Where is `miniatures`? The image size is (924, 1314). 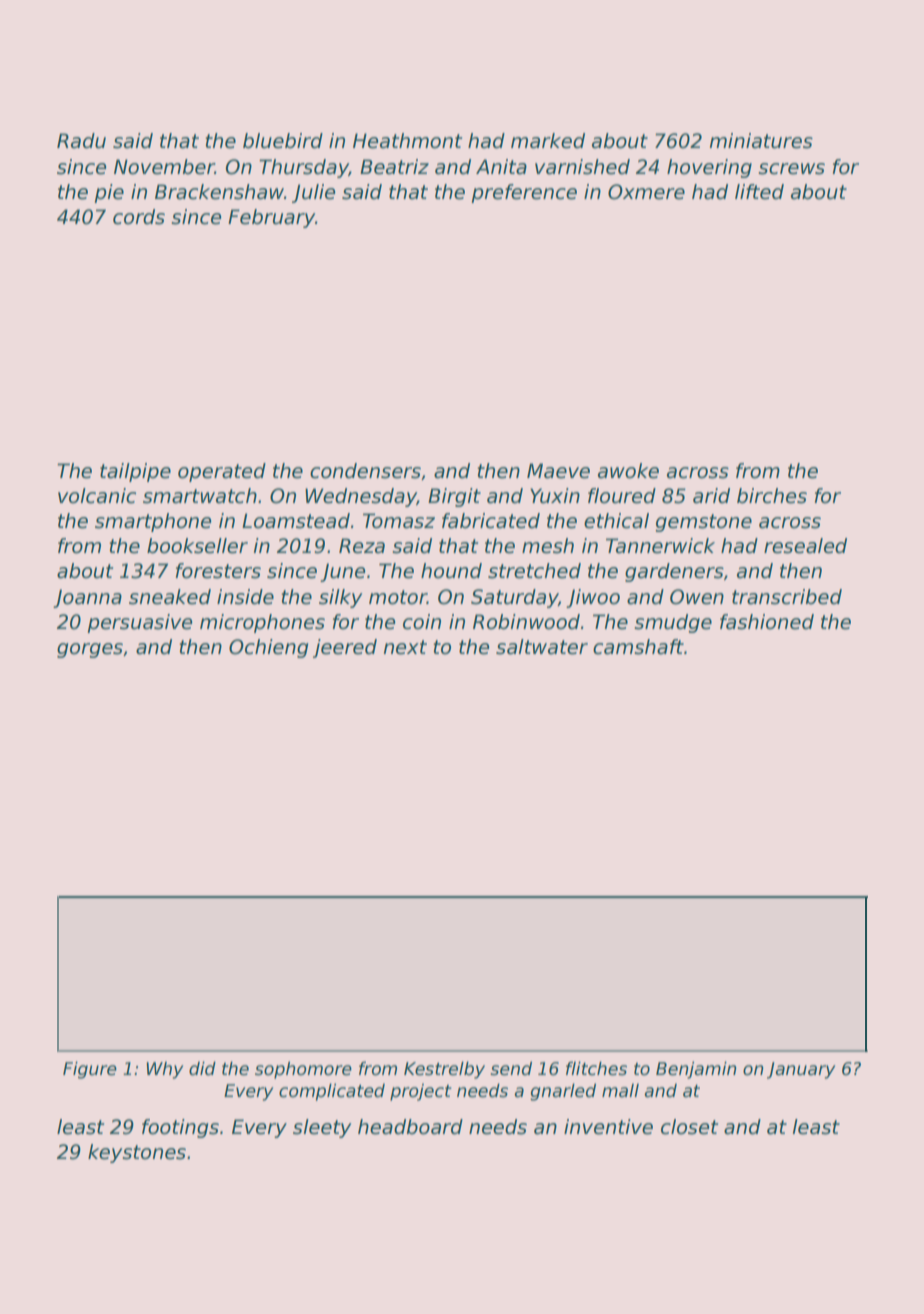 miniatures is located at coordinates (761, 141).
